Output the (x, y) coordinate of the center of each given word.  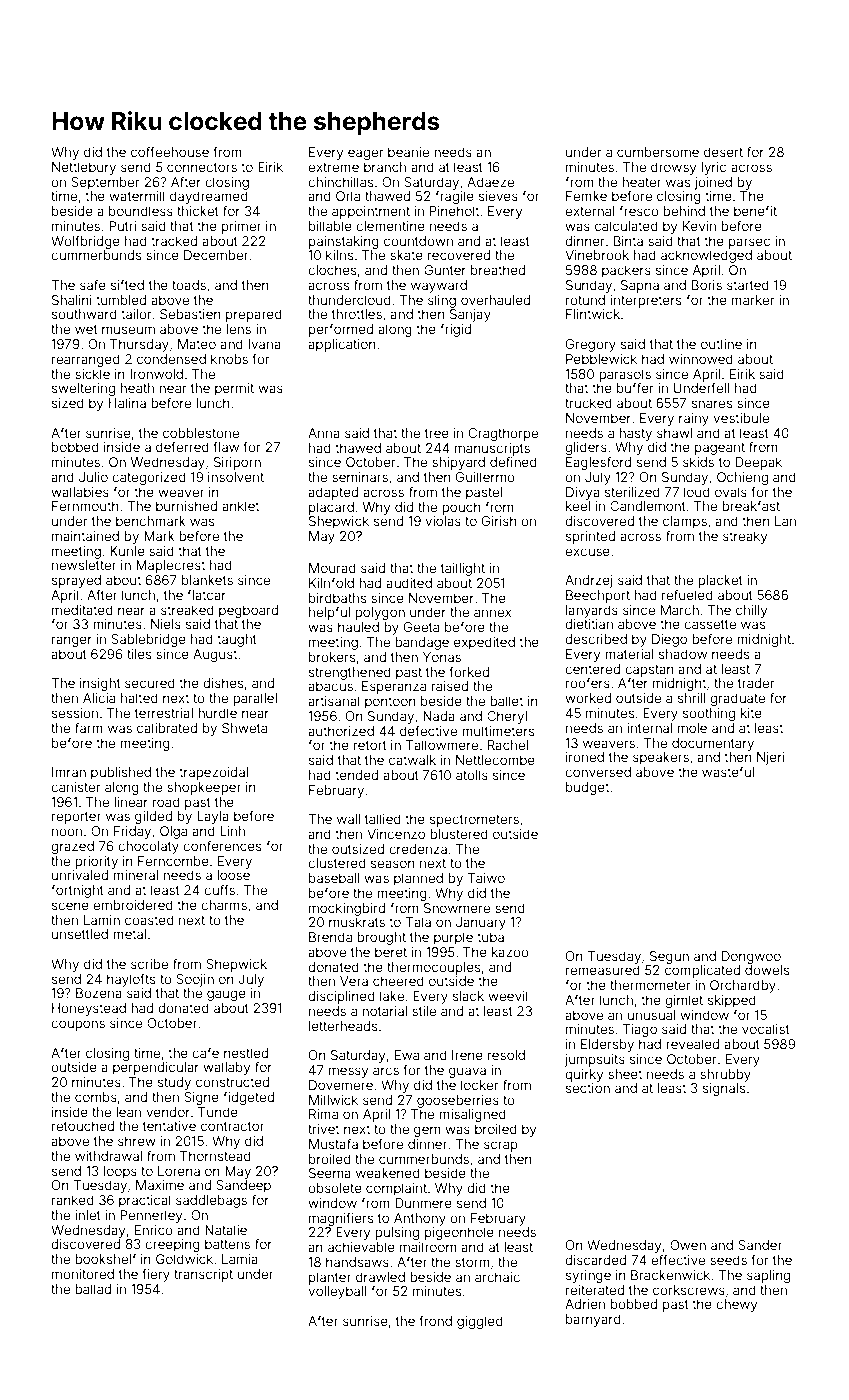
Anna (324, 433)
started (748, 285)
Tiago (640, 1030)
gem (427, 1131)
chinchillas (340, 182)
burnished (186, 506)
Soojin (195, 980)
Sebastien (190, 314)
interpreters (645, 301)
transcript (203, 1275)
